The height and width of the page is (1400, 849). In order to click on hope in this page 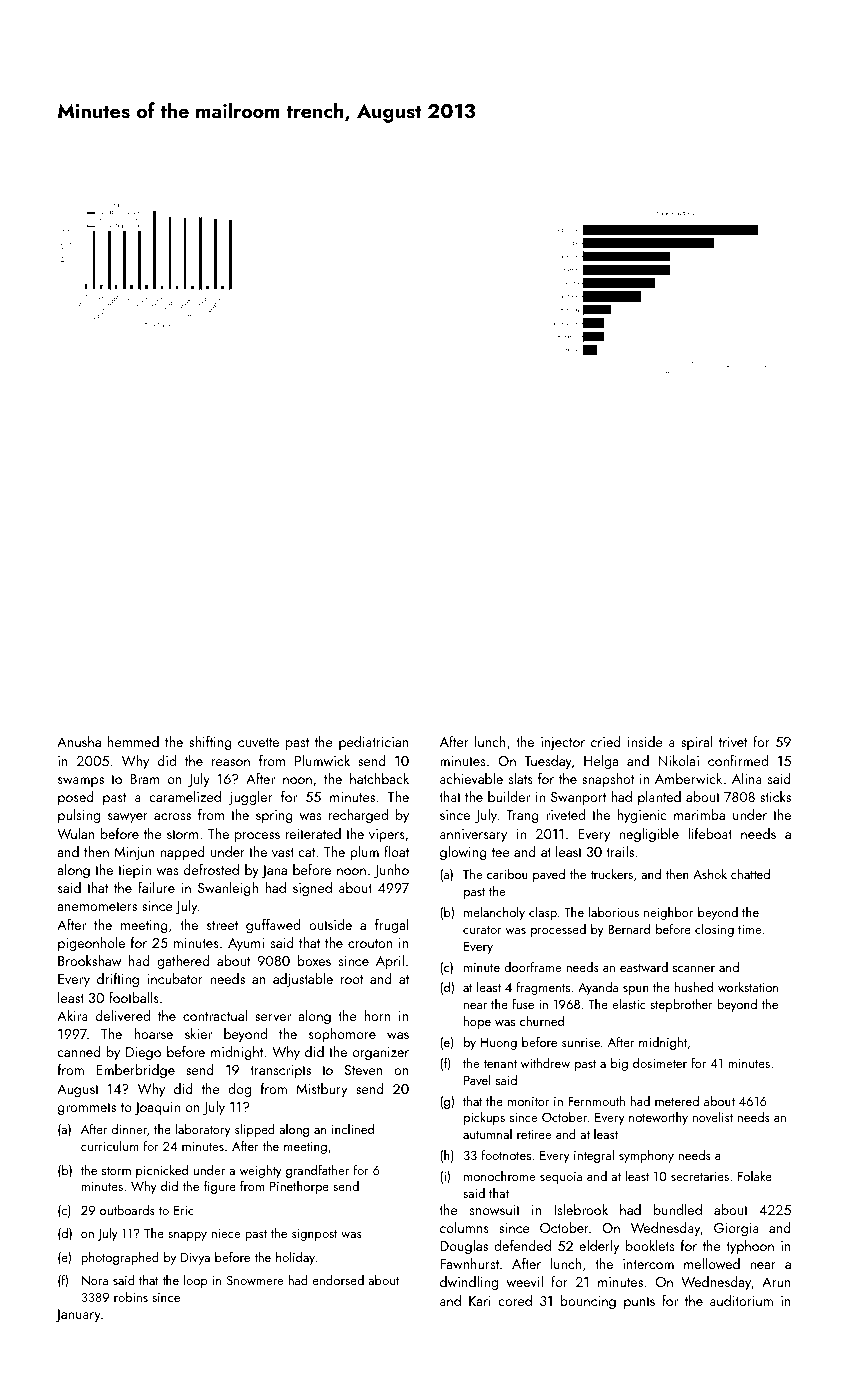, I will do `click(477, 1022)`.
